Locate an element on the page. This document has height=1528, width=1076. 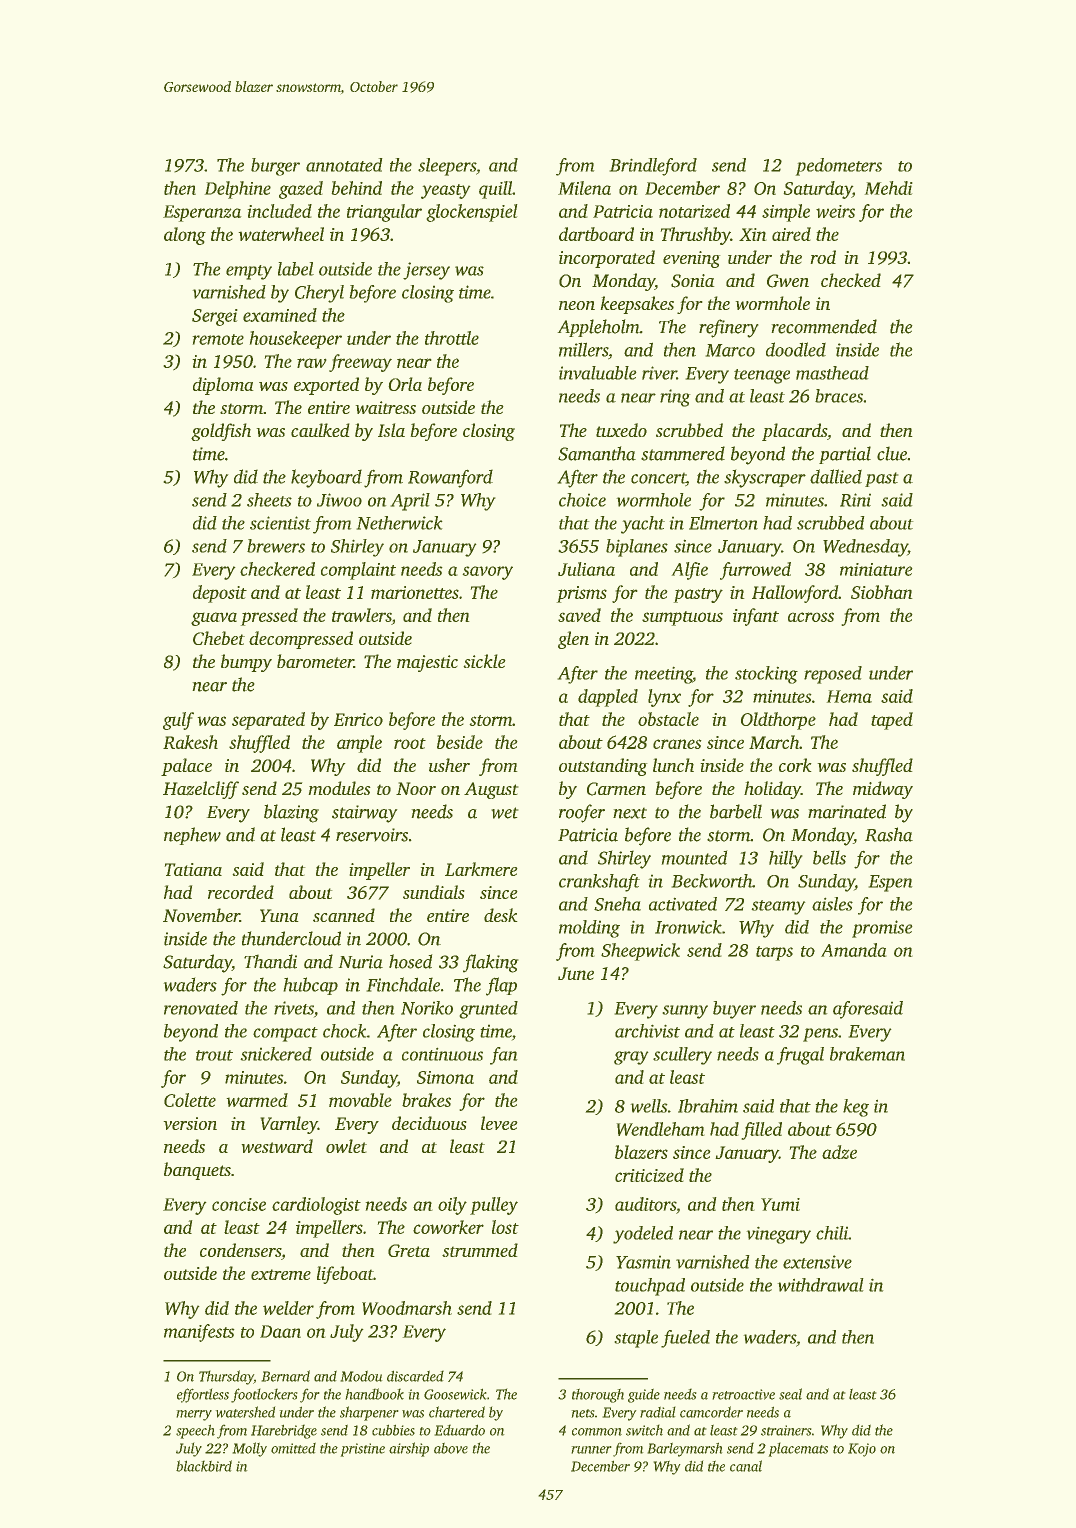
hilly is located at coordinates (786, 859).
